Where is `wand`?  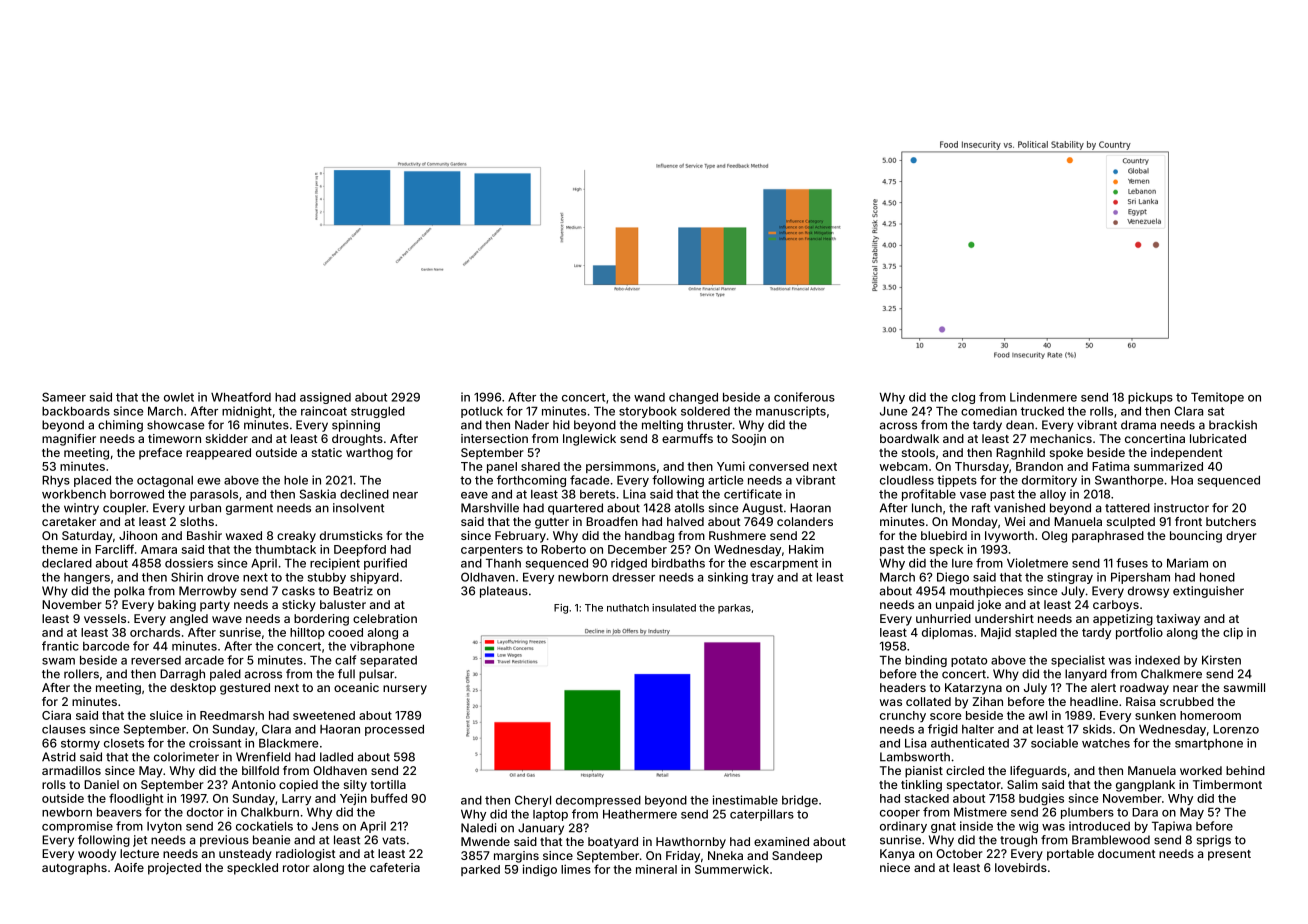
wand is located at coordinates (649, 397).
